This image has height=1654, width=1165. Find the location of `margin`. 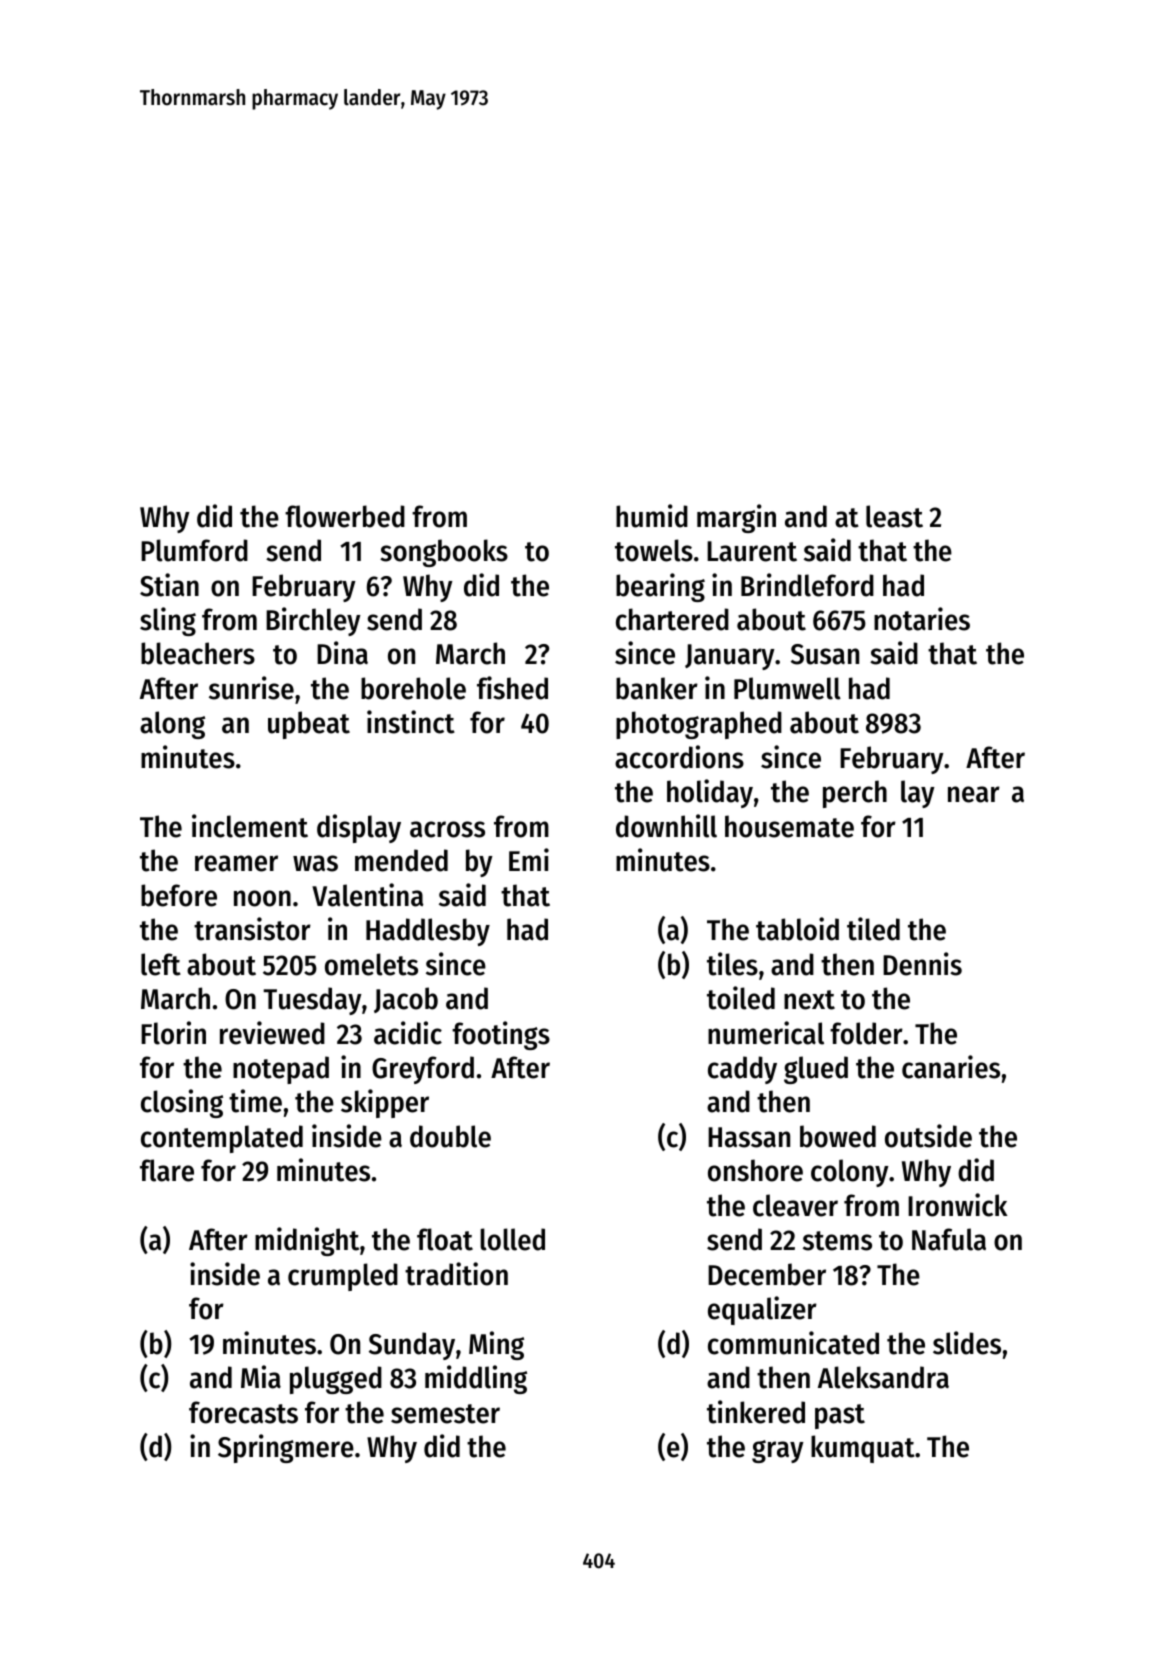

margin is located at coordinates (736, 518).
